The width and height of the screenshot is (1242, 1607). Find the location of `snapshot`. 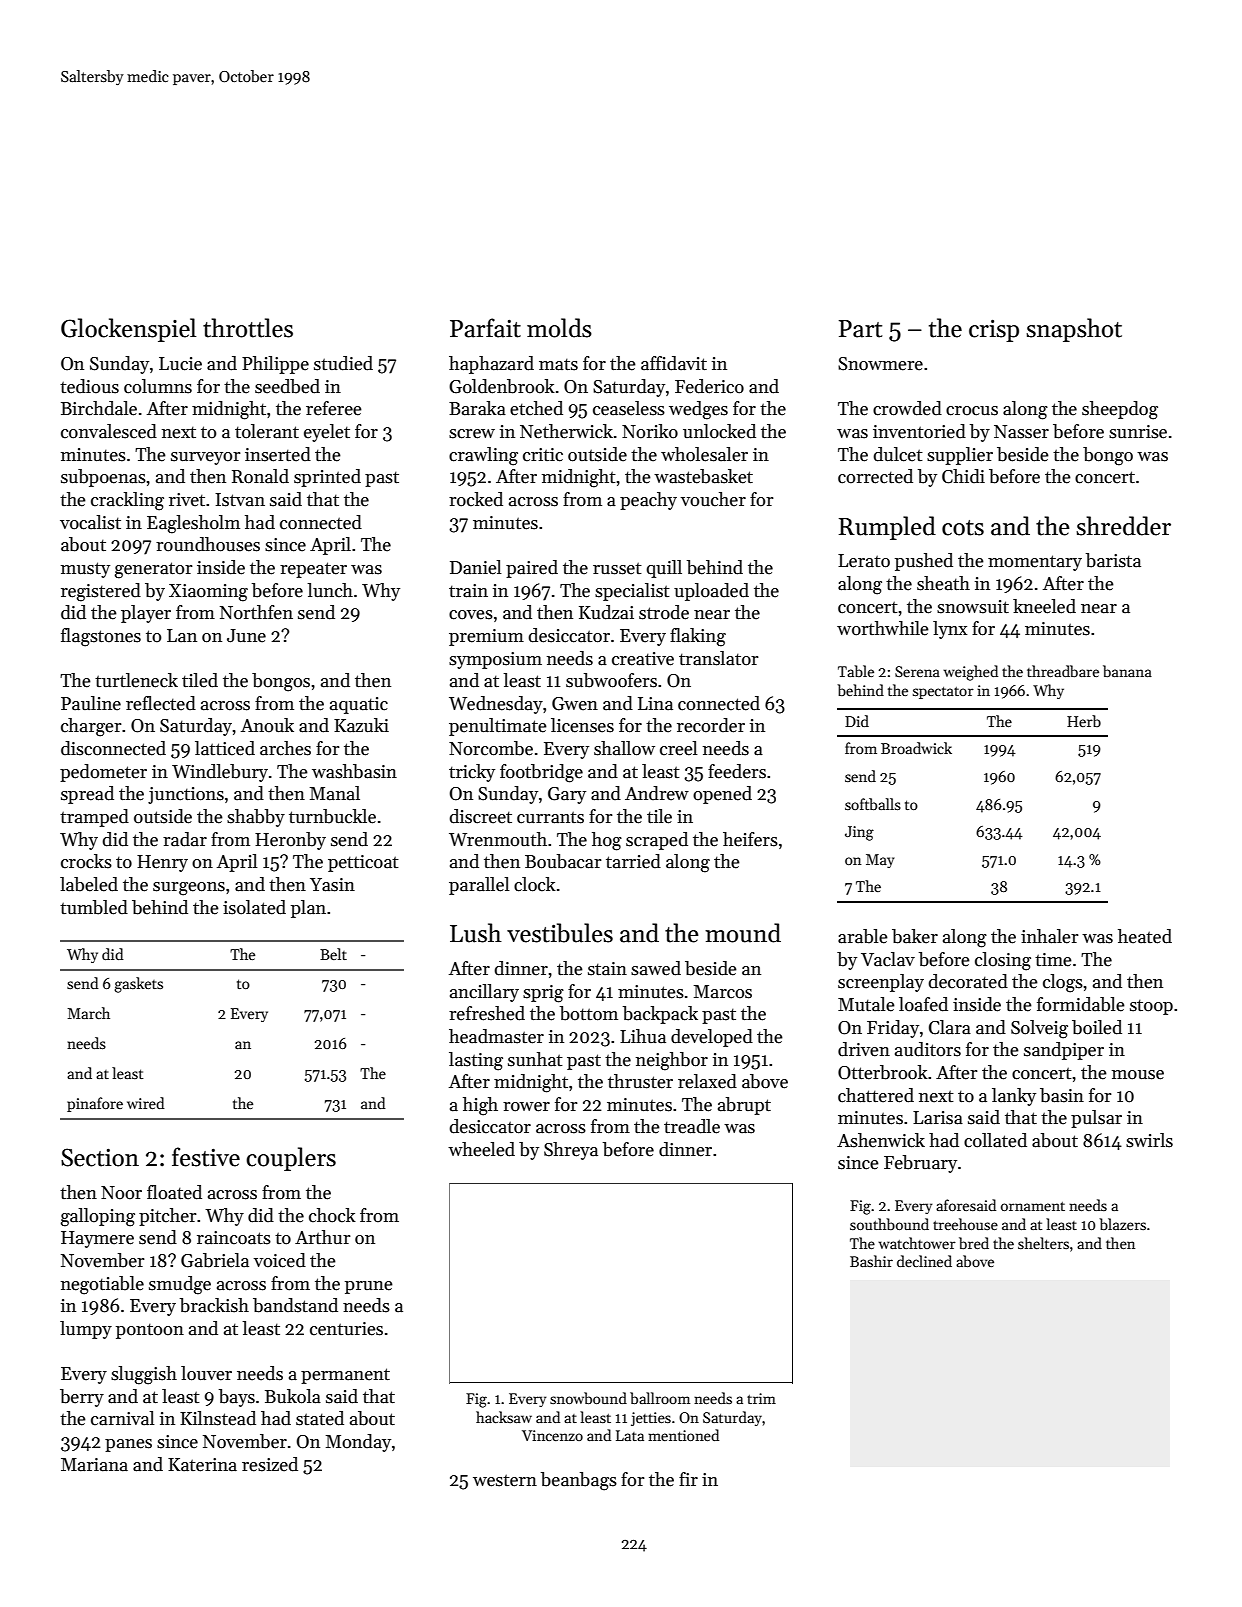

snapshot is located at coordinates (1074, 330).
